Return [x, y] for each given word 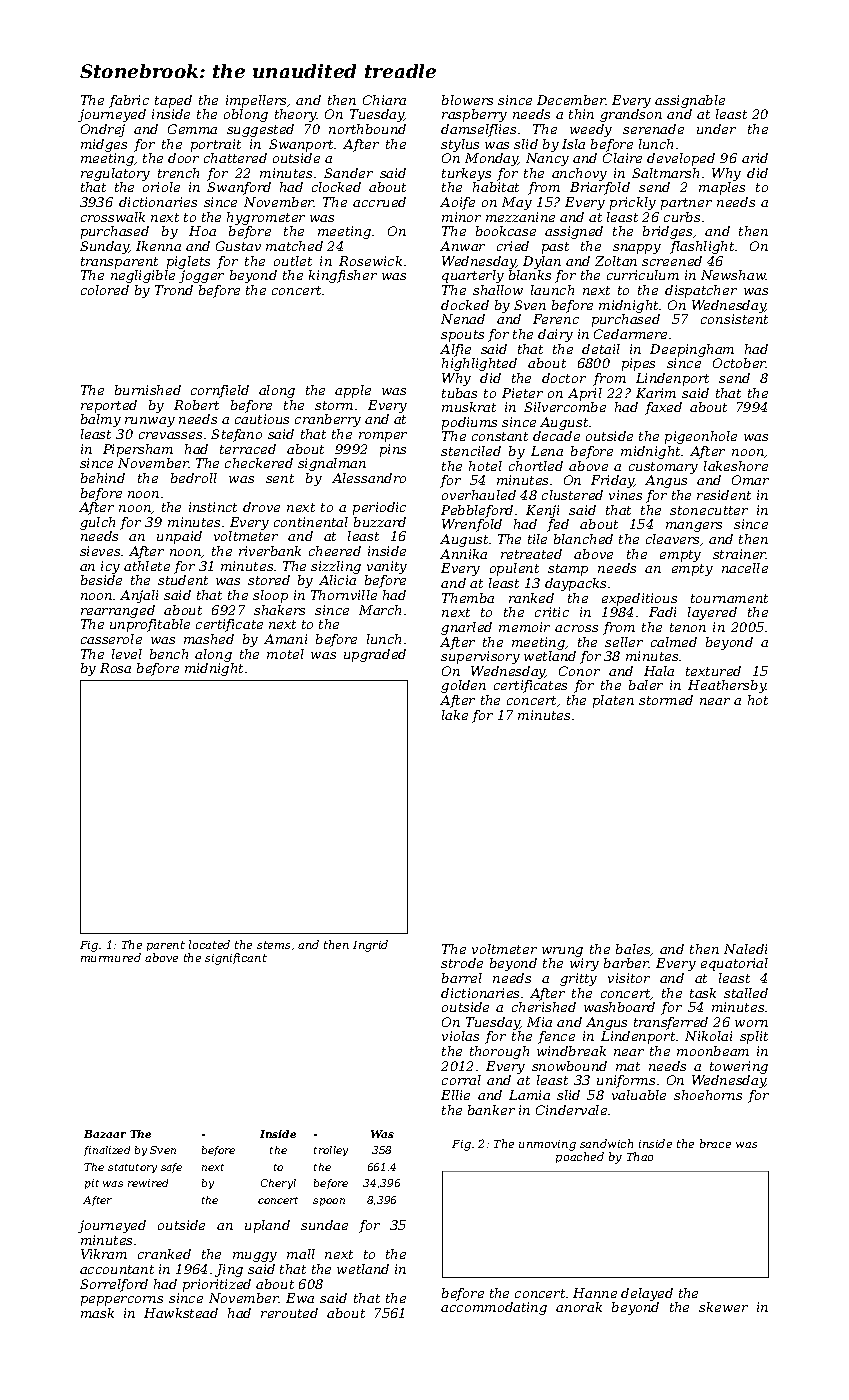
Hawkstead [181, 1313]
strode [462, 963]
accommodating [494, 1308]
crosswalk [113, 217]
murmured [111, 957]
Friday [612, 481]
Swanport [301, 145]
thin [581, 114]
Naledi [745, 949]
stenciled [471, 451]
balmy [101, 420]
